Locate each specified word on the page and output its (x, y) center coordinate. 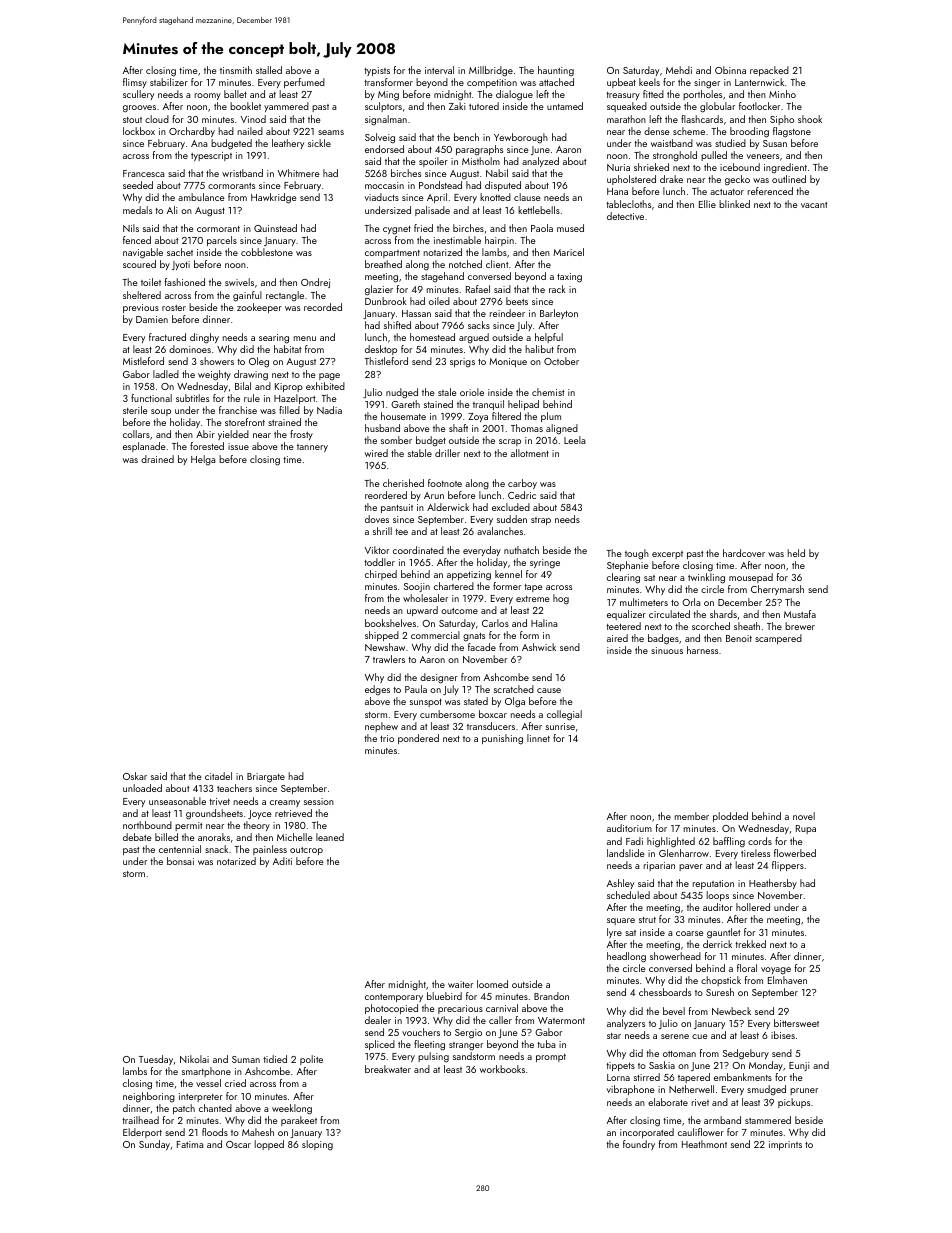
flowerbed (795, 853)
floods (215, 1132)
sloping (317, 1145)
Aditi (282, 861)
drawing (251, 375)
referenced (770, 191)
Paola (542, 228)
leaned (330, 837)
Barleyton (559, 314)
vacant (814, 205)
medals (137, 210)
